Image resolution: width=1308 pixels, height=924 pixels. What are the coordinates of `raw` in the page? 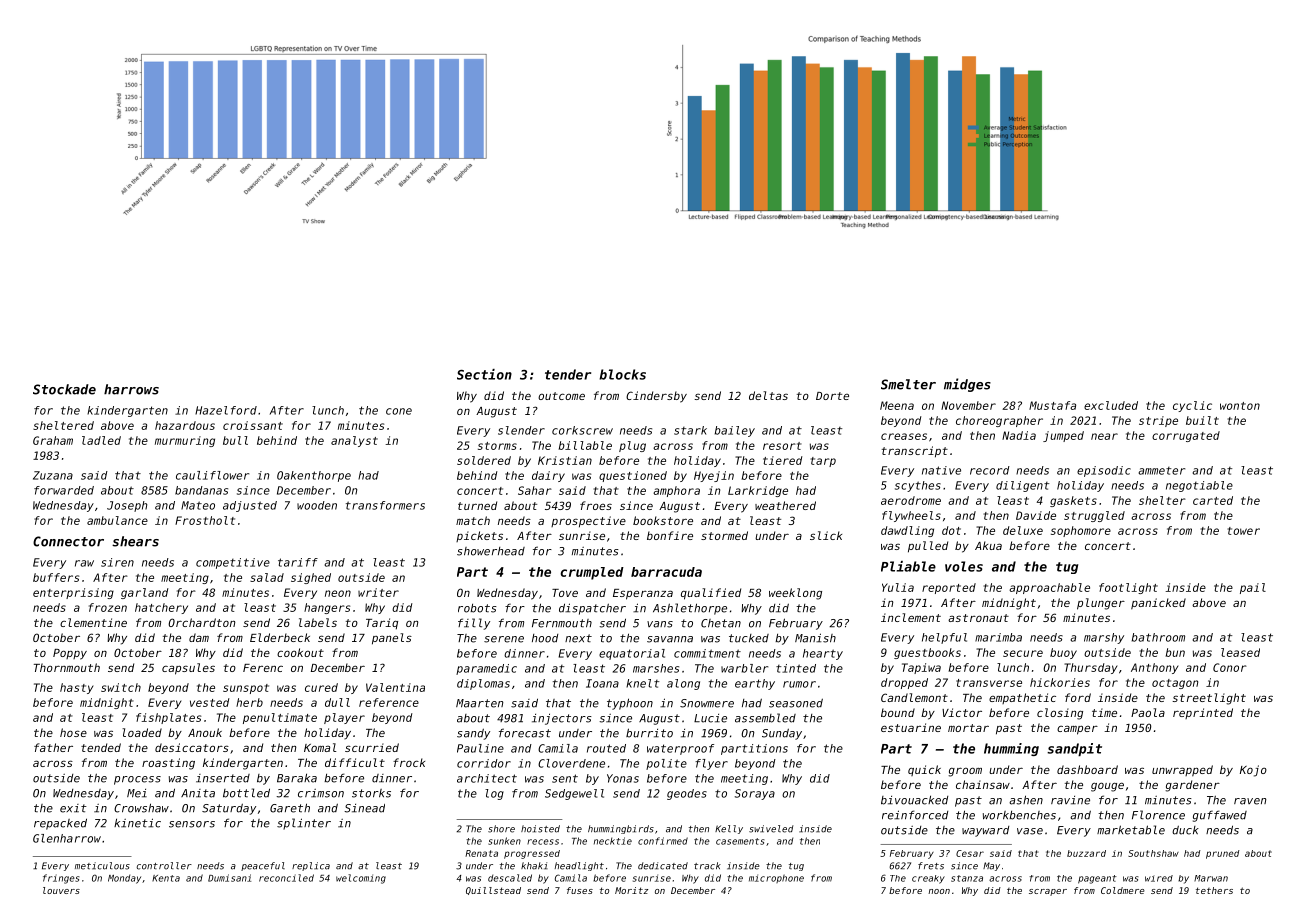 It's located at (84, 563).
